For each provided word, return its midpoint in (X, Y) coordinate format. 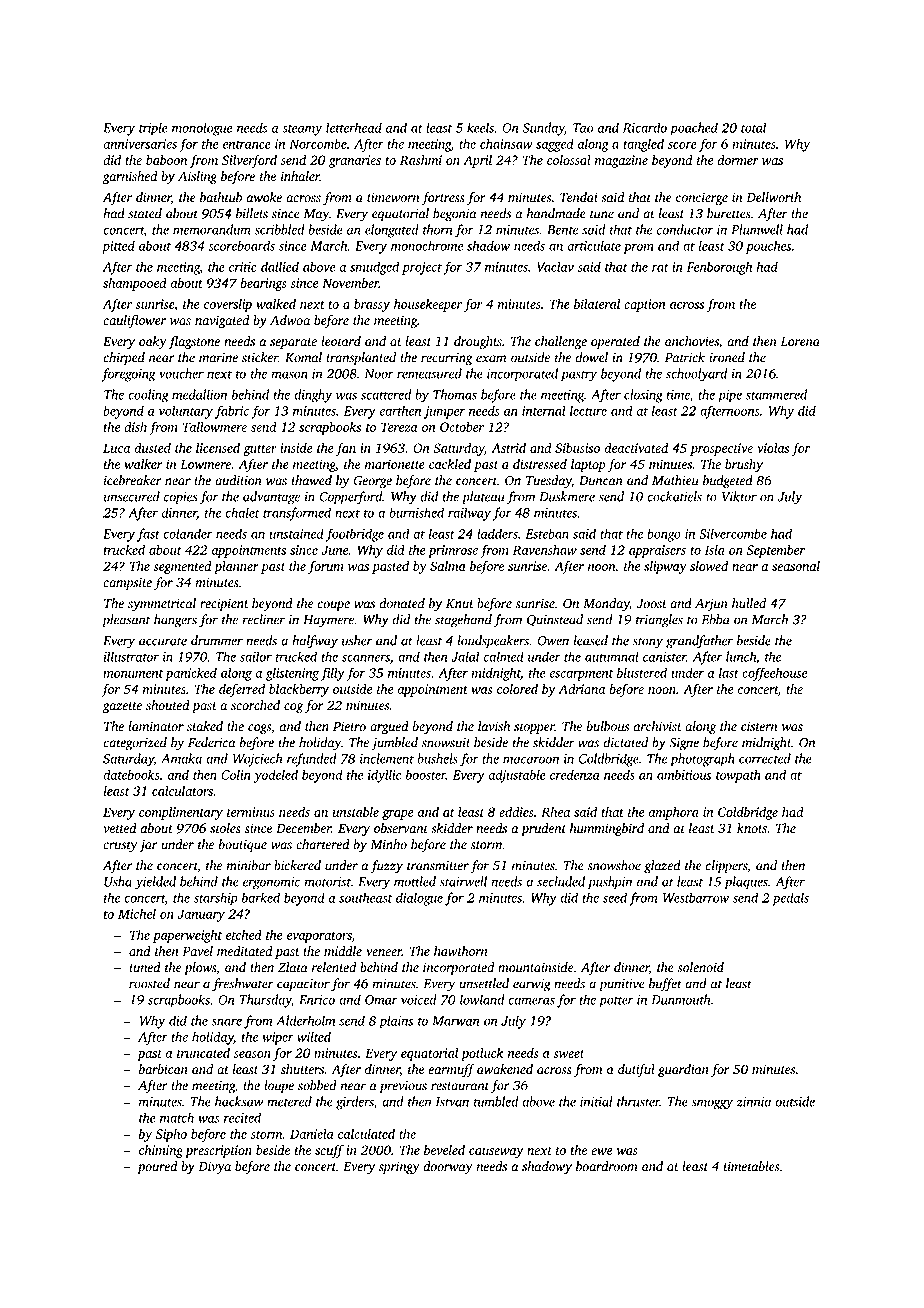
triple (153, 129)
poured (157, 1167)
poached (694, 129)
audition (238, 480)
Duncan (601, 481)
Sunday (544, 129)
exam (491, 359)
